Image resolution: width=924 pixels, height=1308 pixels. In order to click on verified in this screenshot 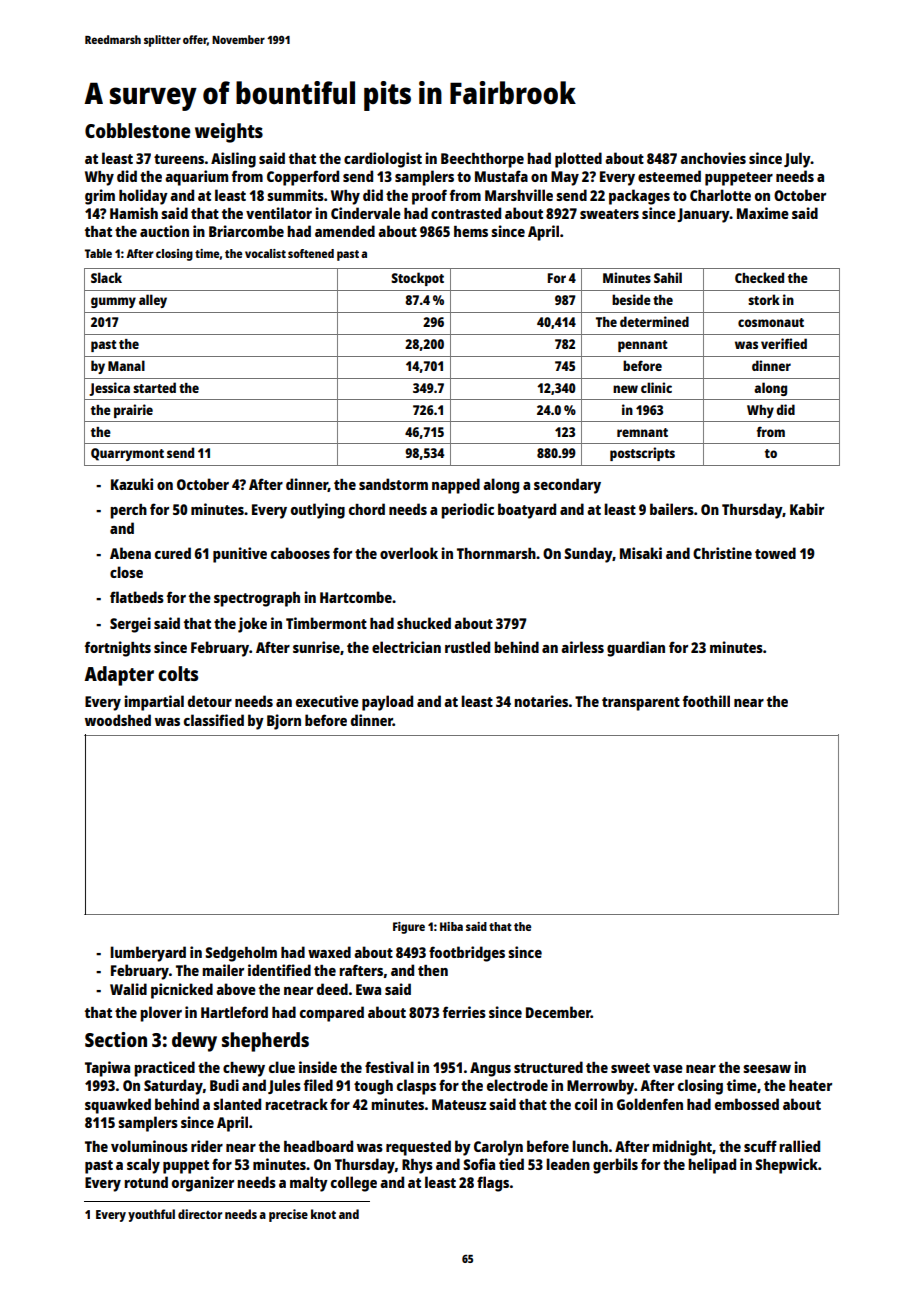, I will do `click(784, 343)`.
